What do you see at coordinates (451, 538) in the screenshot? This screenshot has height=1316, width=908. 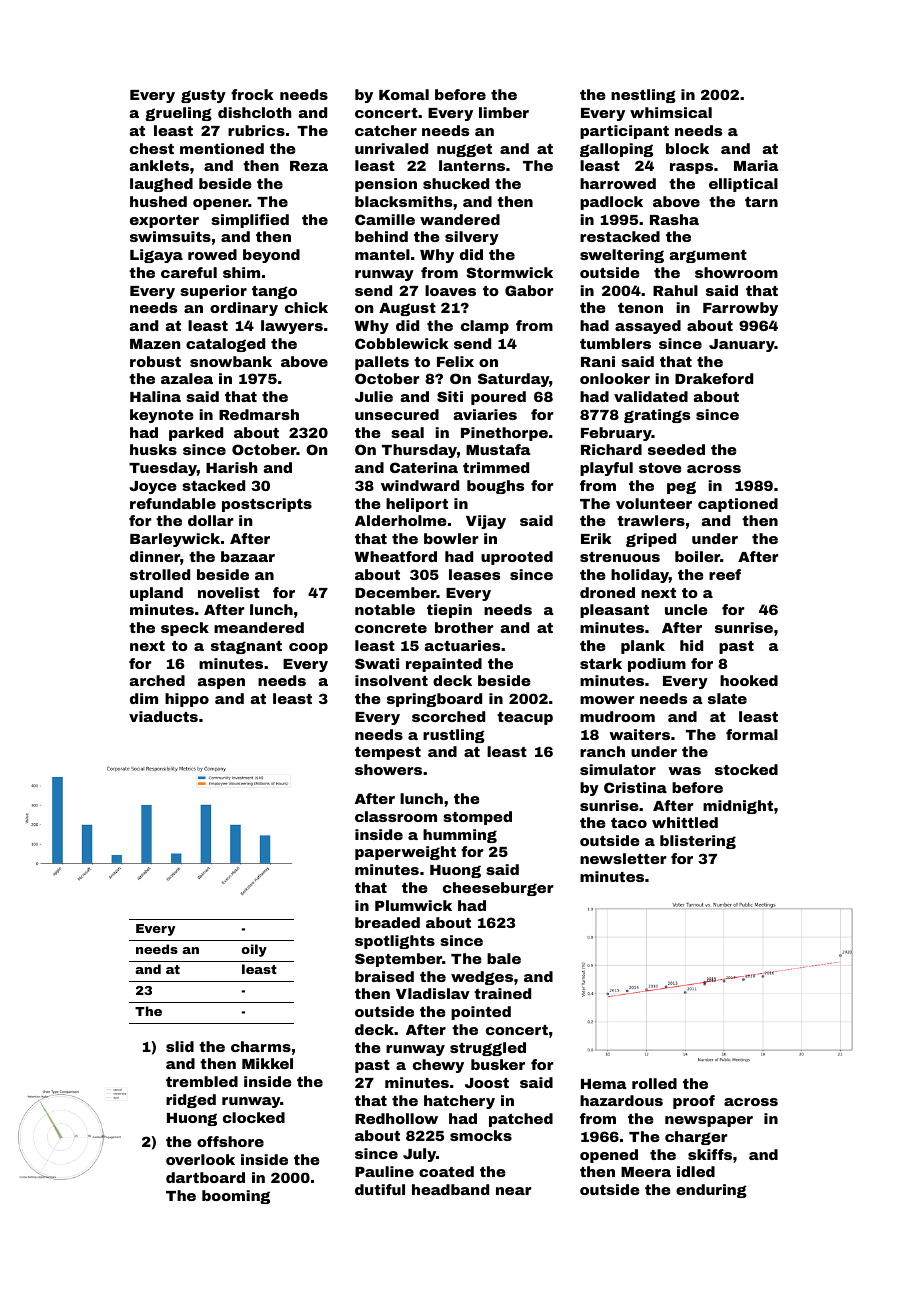 I see `bowler` at bounding box center [451, 538].
